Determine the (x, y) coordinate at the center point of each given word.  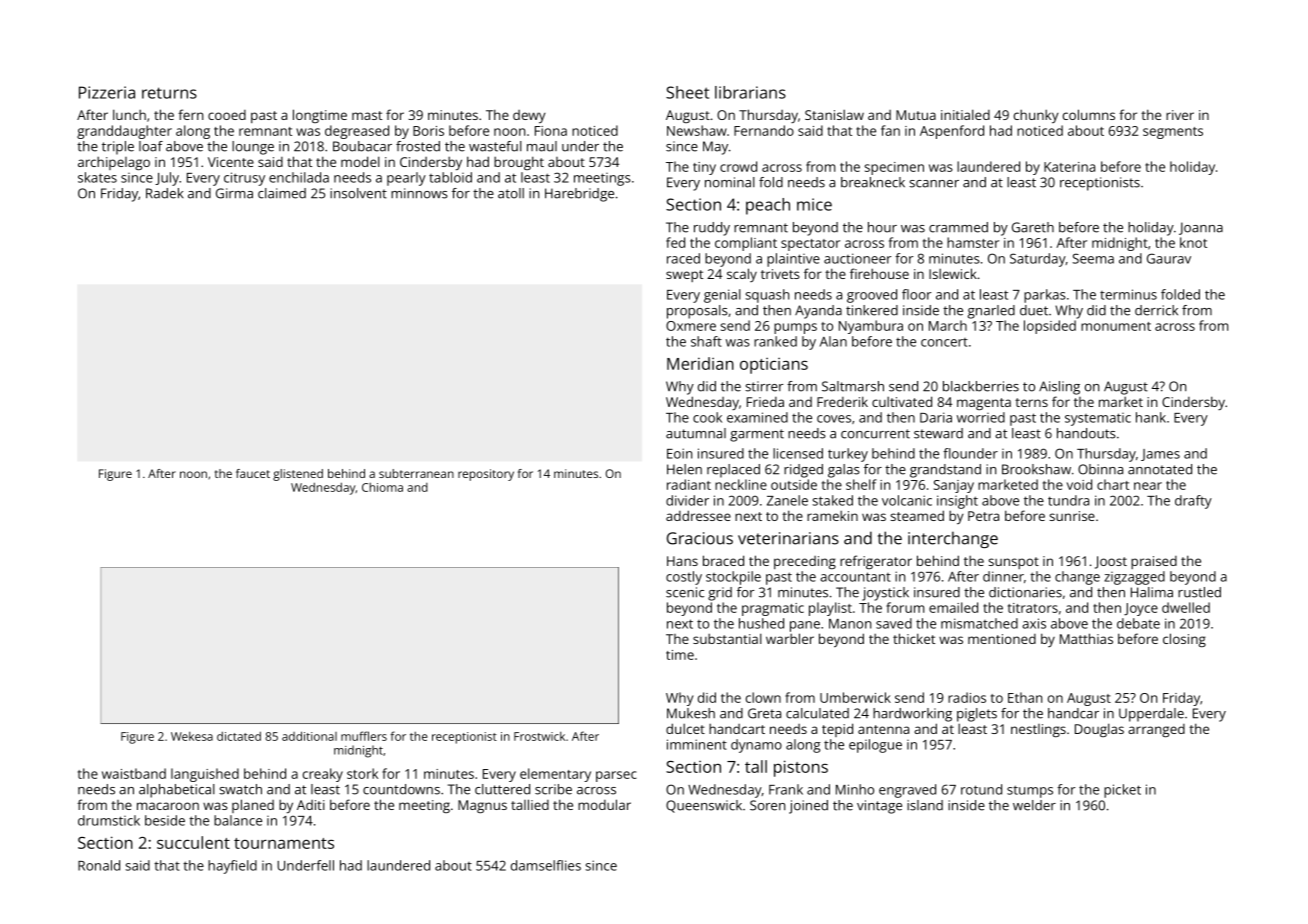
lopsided (1050, 327)
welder (1034, 805)
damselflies (546, 865)
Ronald (99, 865)
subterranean (416, 473)
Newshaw (697, 130)
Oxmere (691, 326)
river (1180, 115)
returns (169, 93)
